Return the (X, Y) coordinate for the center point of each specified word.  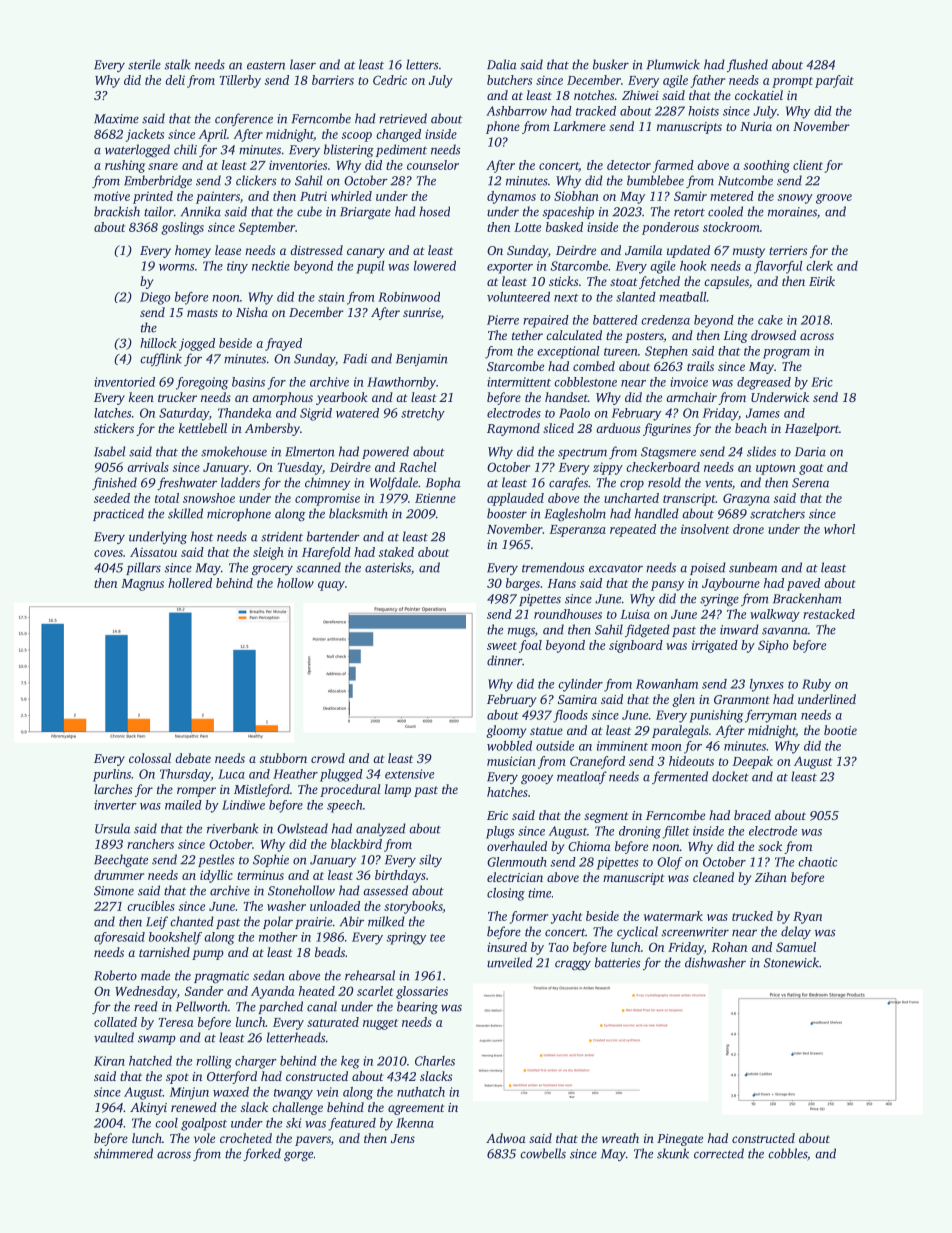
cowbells (543, 1153)
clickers (256, 180)
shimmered (123, 1153)
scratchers (777, 513)
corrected (719, 1153)
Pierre (503, 320)
